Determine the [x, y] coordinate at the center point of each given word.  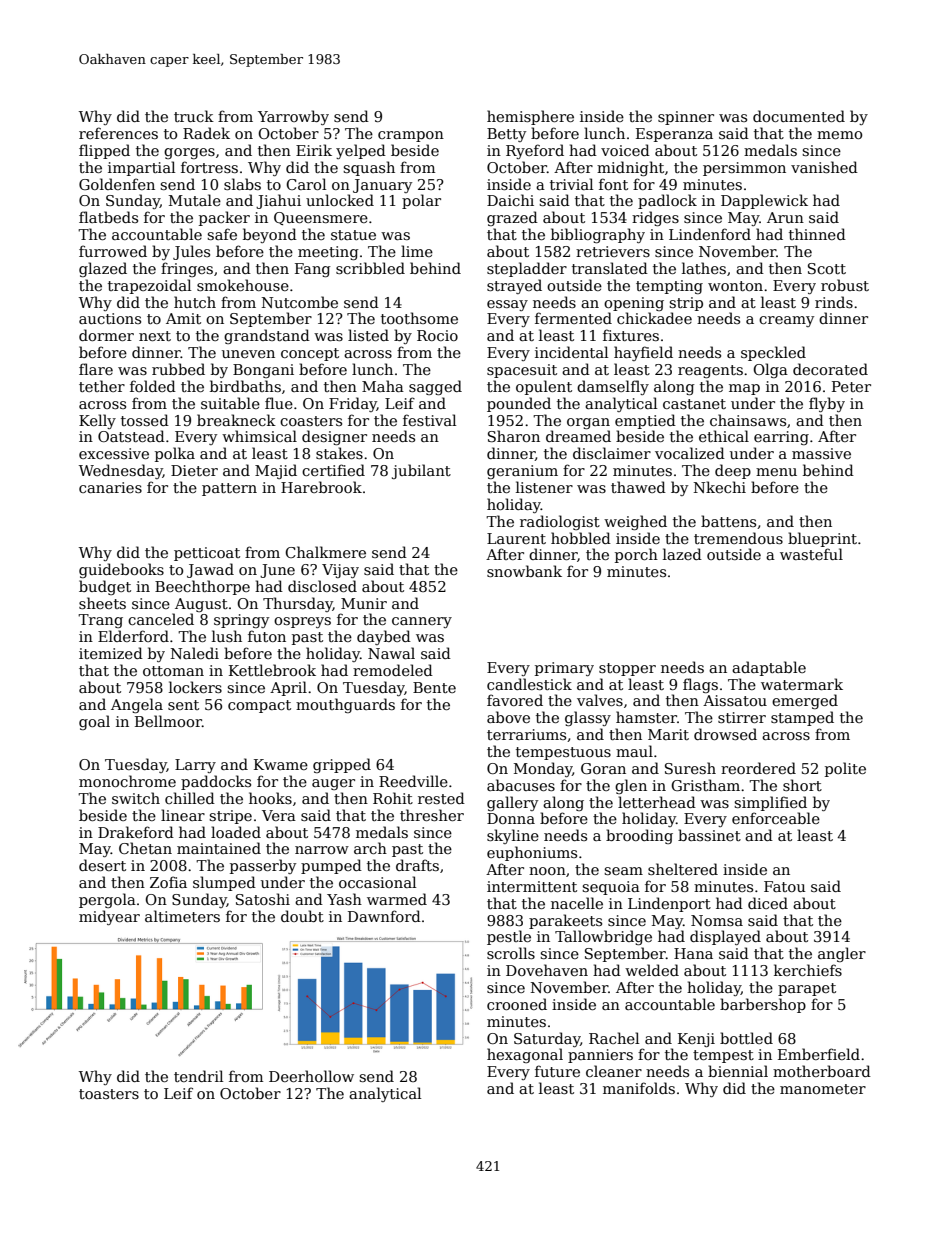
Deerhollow [311, 1076]
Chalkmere [325, 552]
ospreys [302, 622]
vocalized [690, 453]
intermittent [532, 886]
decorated [830, 369]
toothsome [419, 318]
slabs [242, 184]
